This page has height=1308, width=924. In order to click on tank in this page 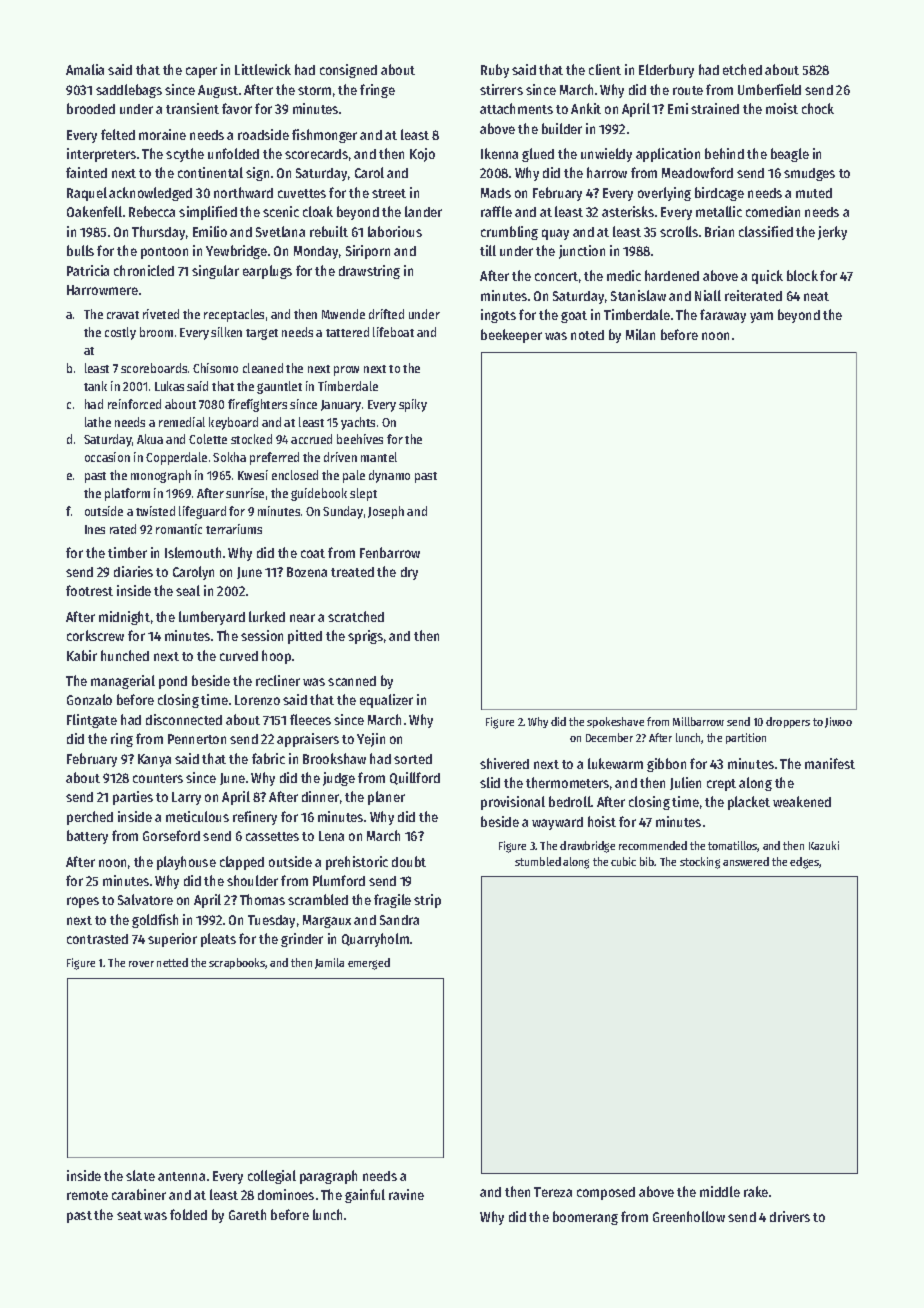, I will do `click(95, 386)`.
